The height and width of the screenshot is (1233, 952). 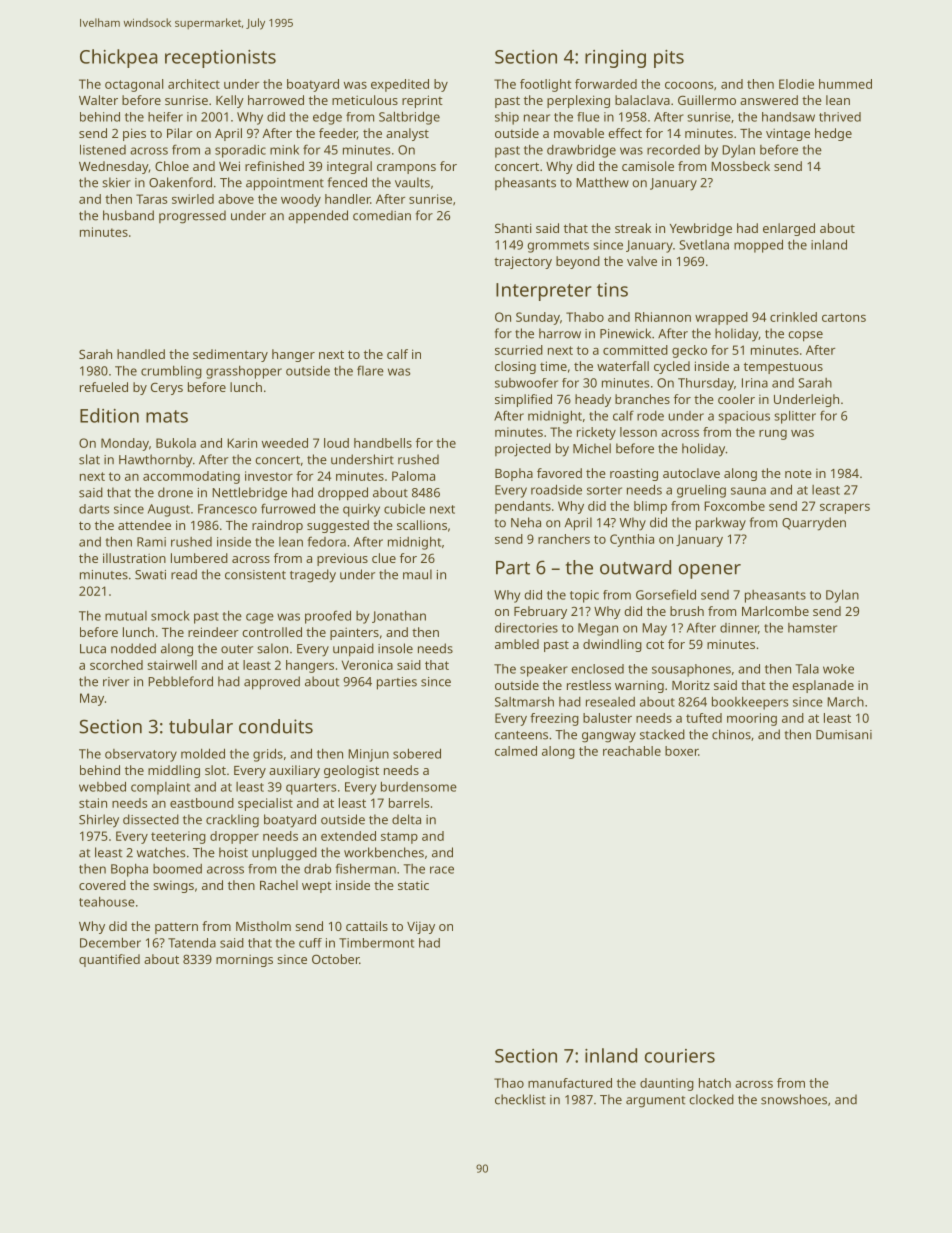 What do you see at coordinates (400, 85) in the screenshot?
I see `expedited` at bounding box center [400, 85].
